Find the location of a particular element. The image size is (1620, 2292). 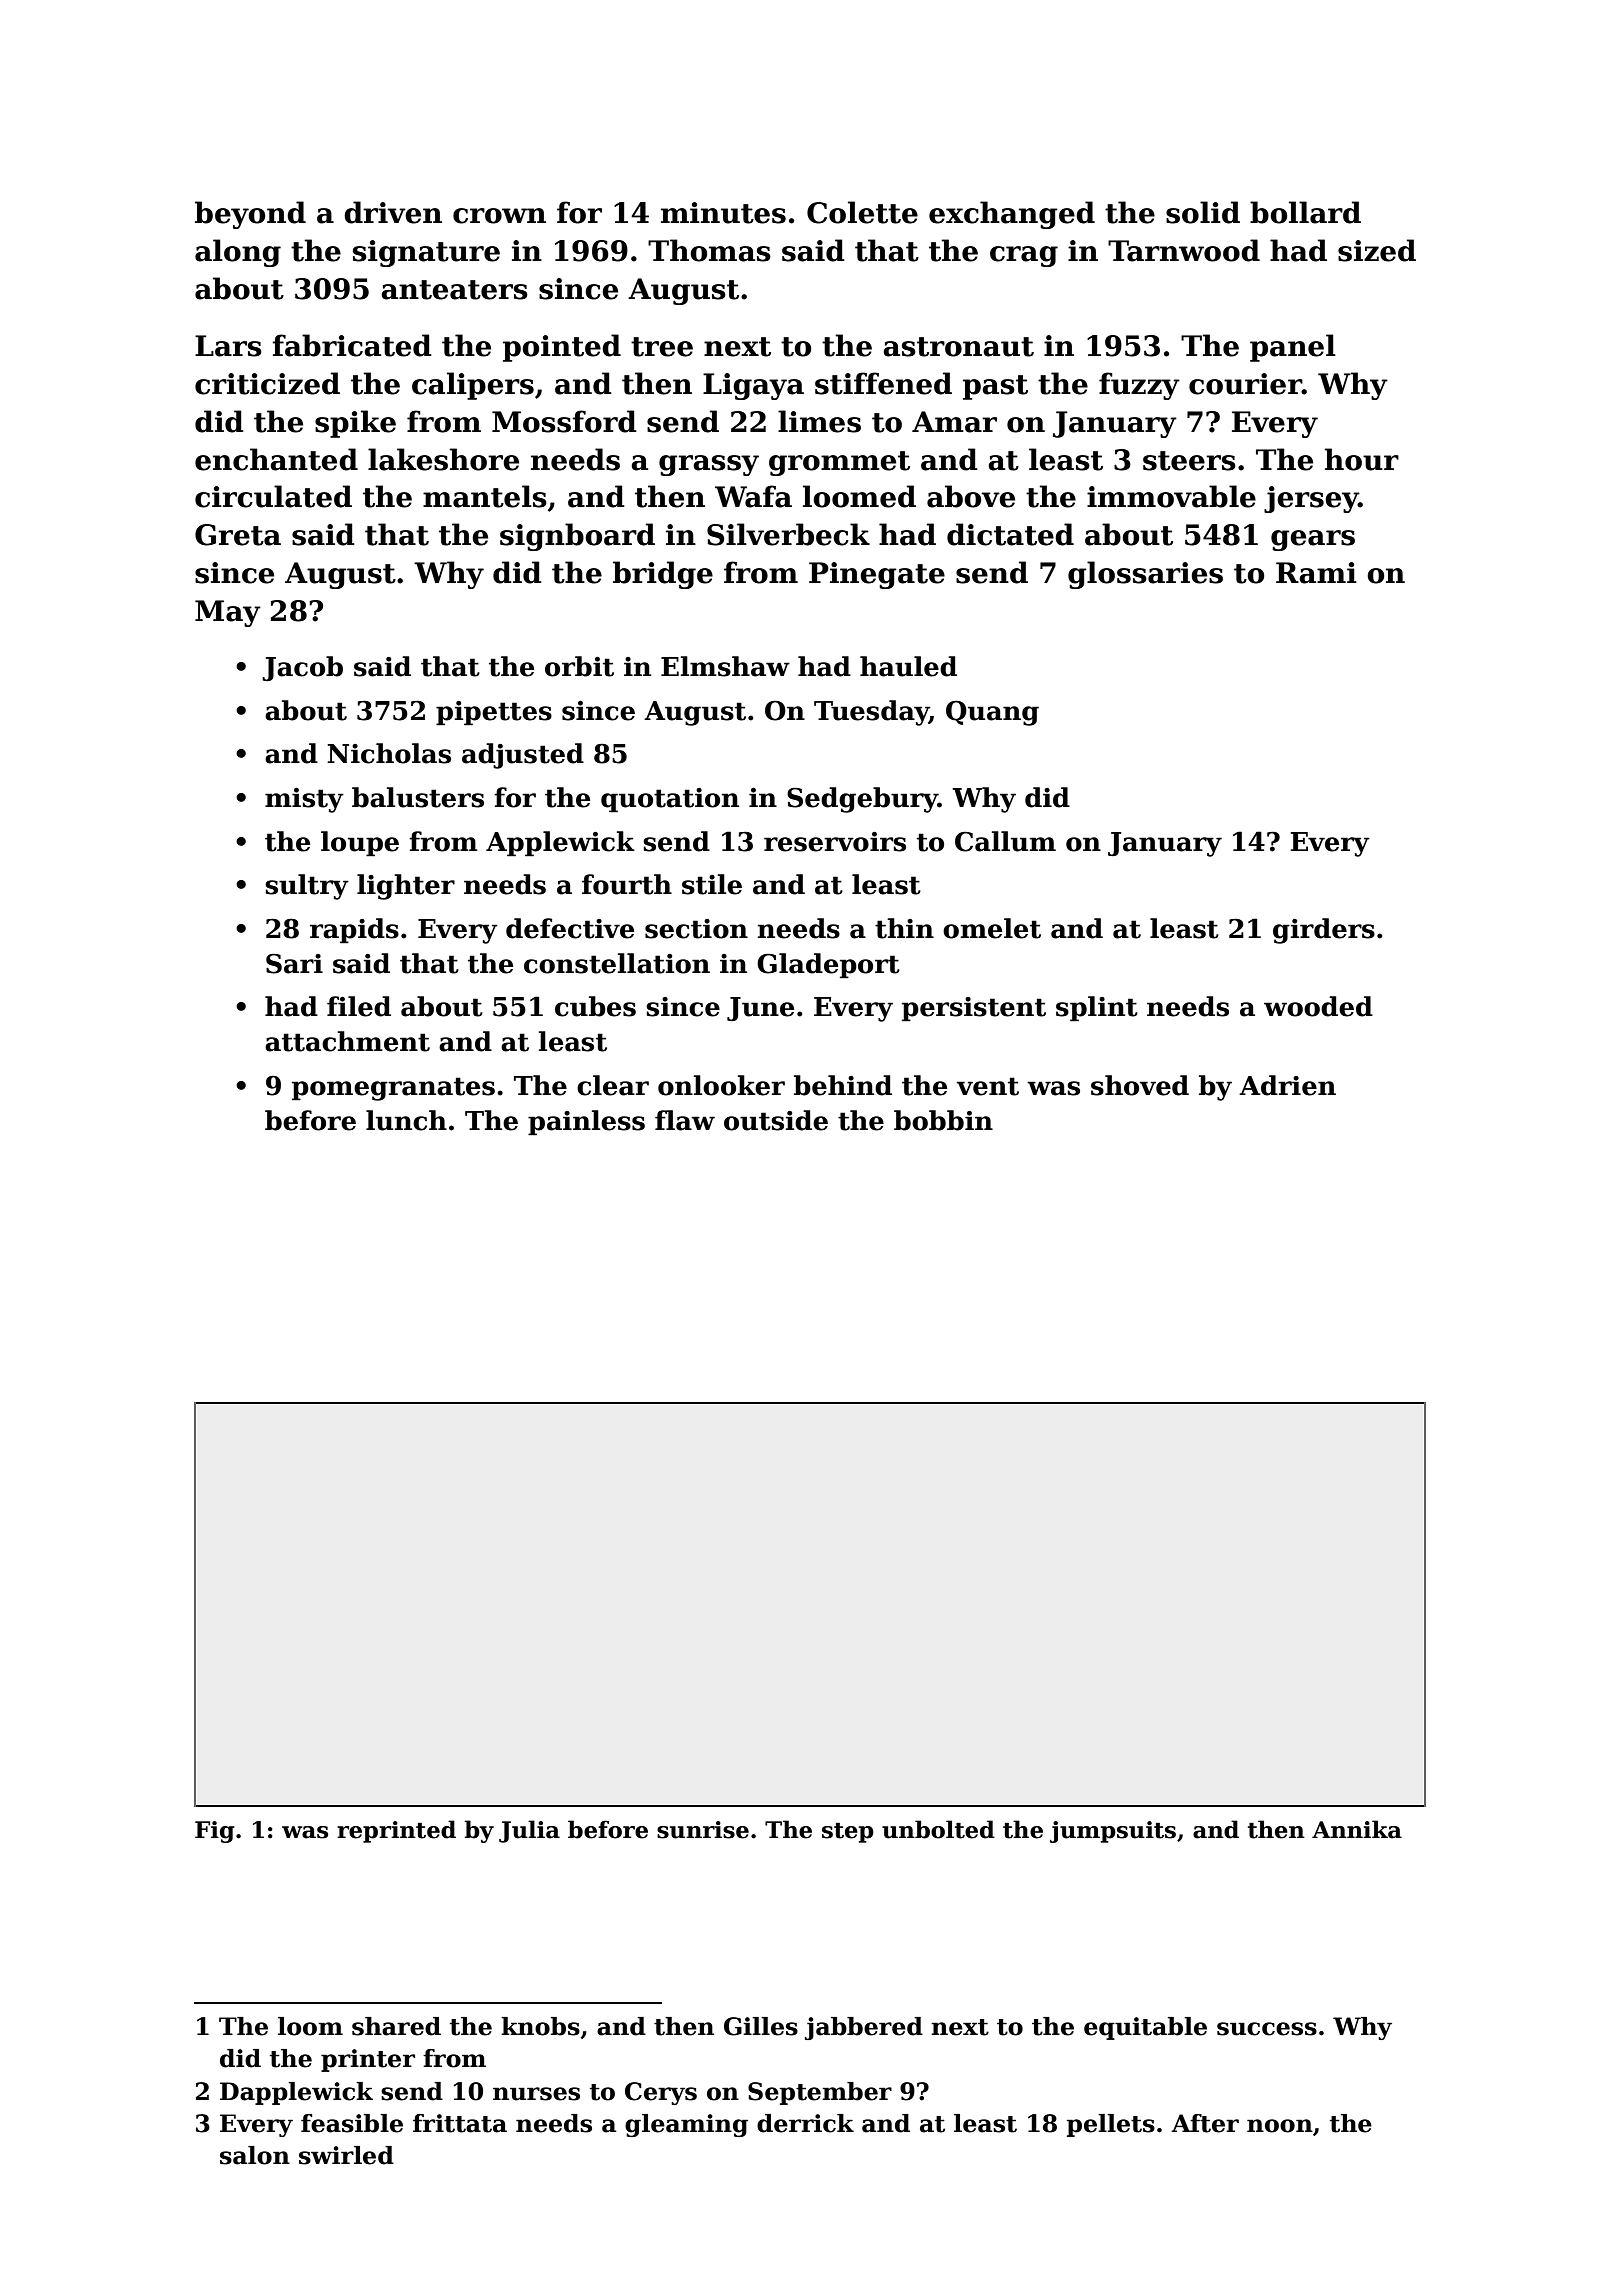

bobbin is located at coordinates (943, 1120).
